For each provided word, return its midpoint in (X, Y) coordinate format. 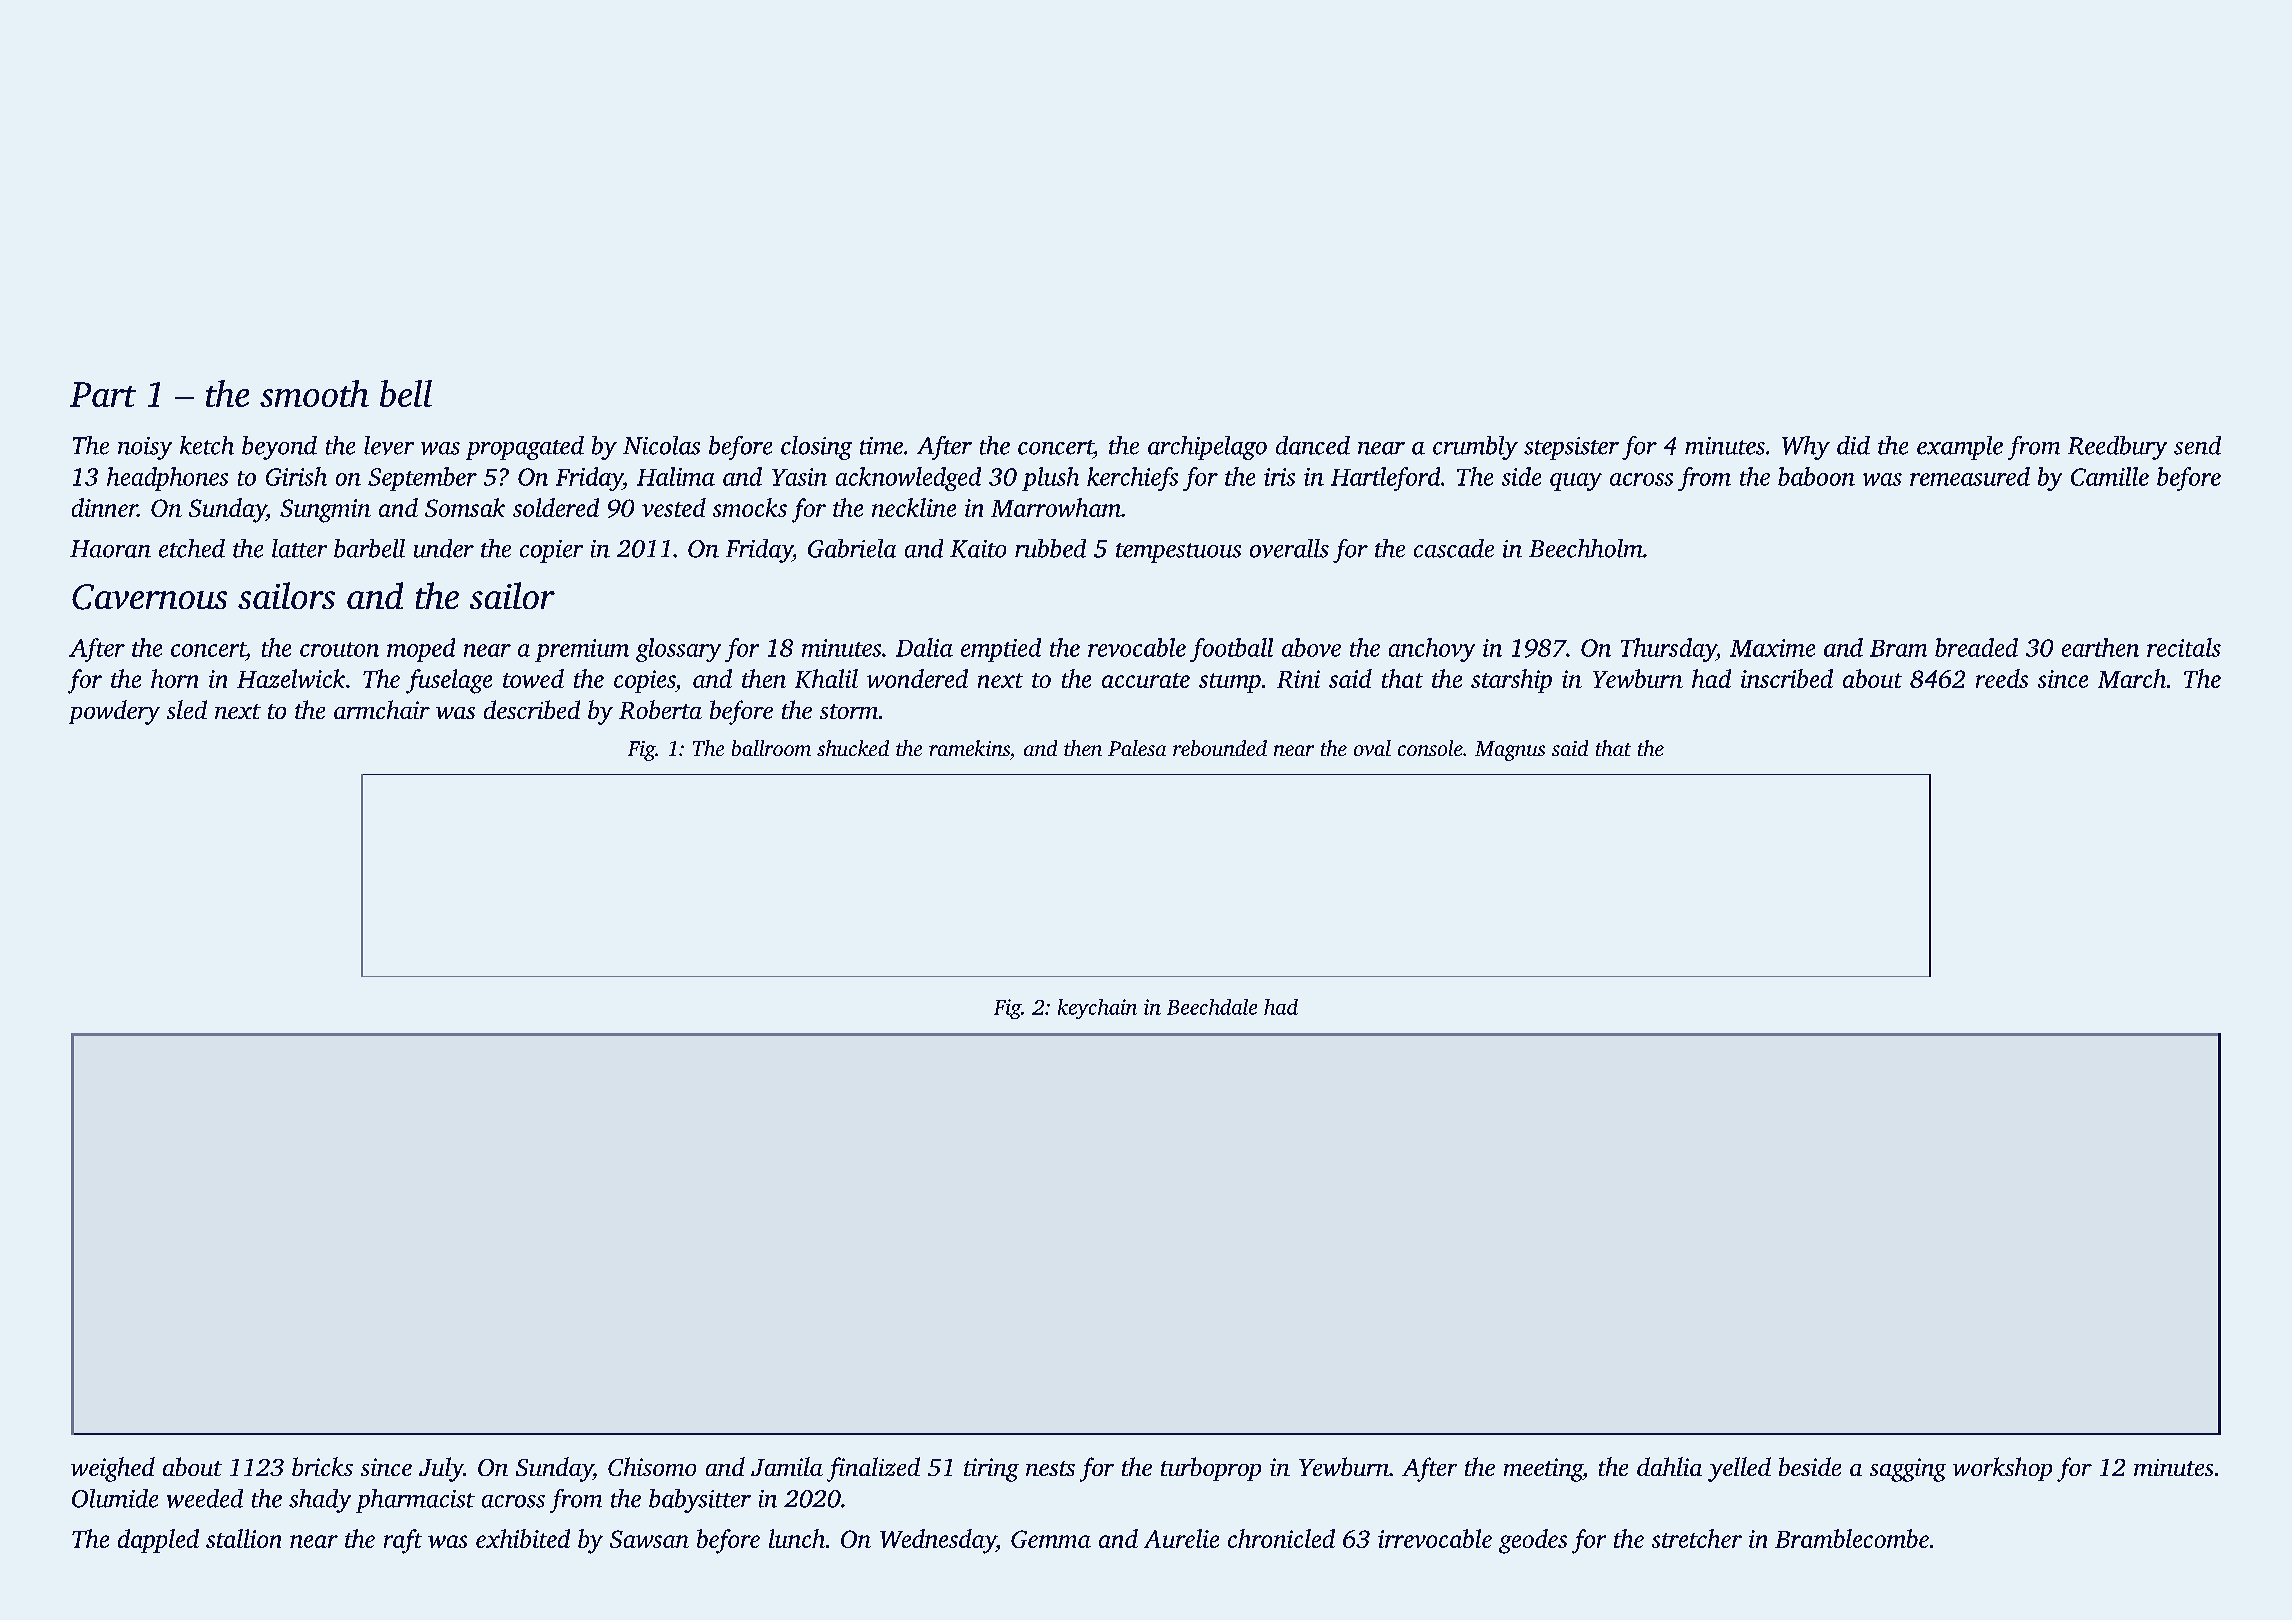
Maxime (1772, 648)
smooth (314, 393)
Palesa (1137, 748)
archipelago (1207, 448)
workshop (2002, 1469)
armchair (382, 709)
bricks (322, 1466)
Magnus (1510, 751)
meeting (1543, 1470)
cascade (1454, 548)
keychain (1097, 1009)
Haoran (110, 549)
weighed (113, 1469)
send (2197, 445)
